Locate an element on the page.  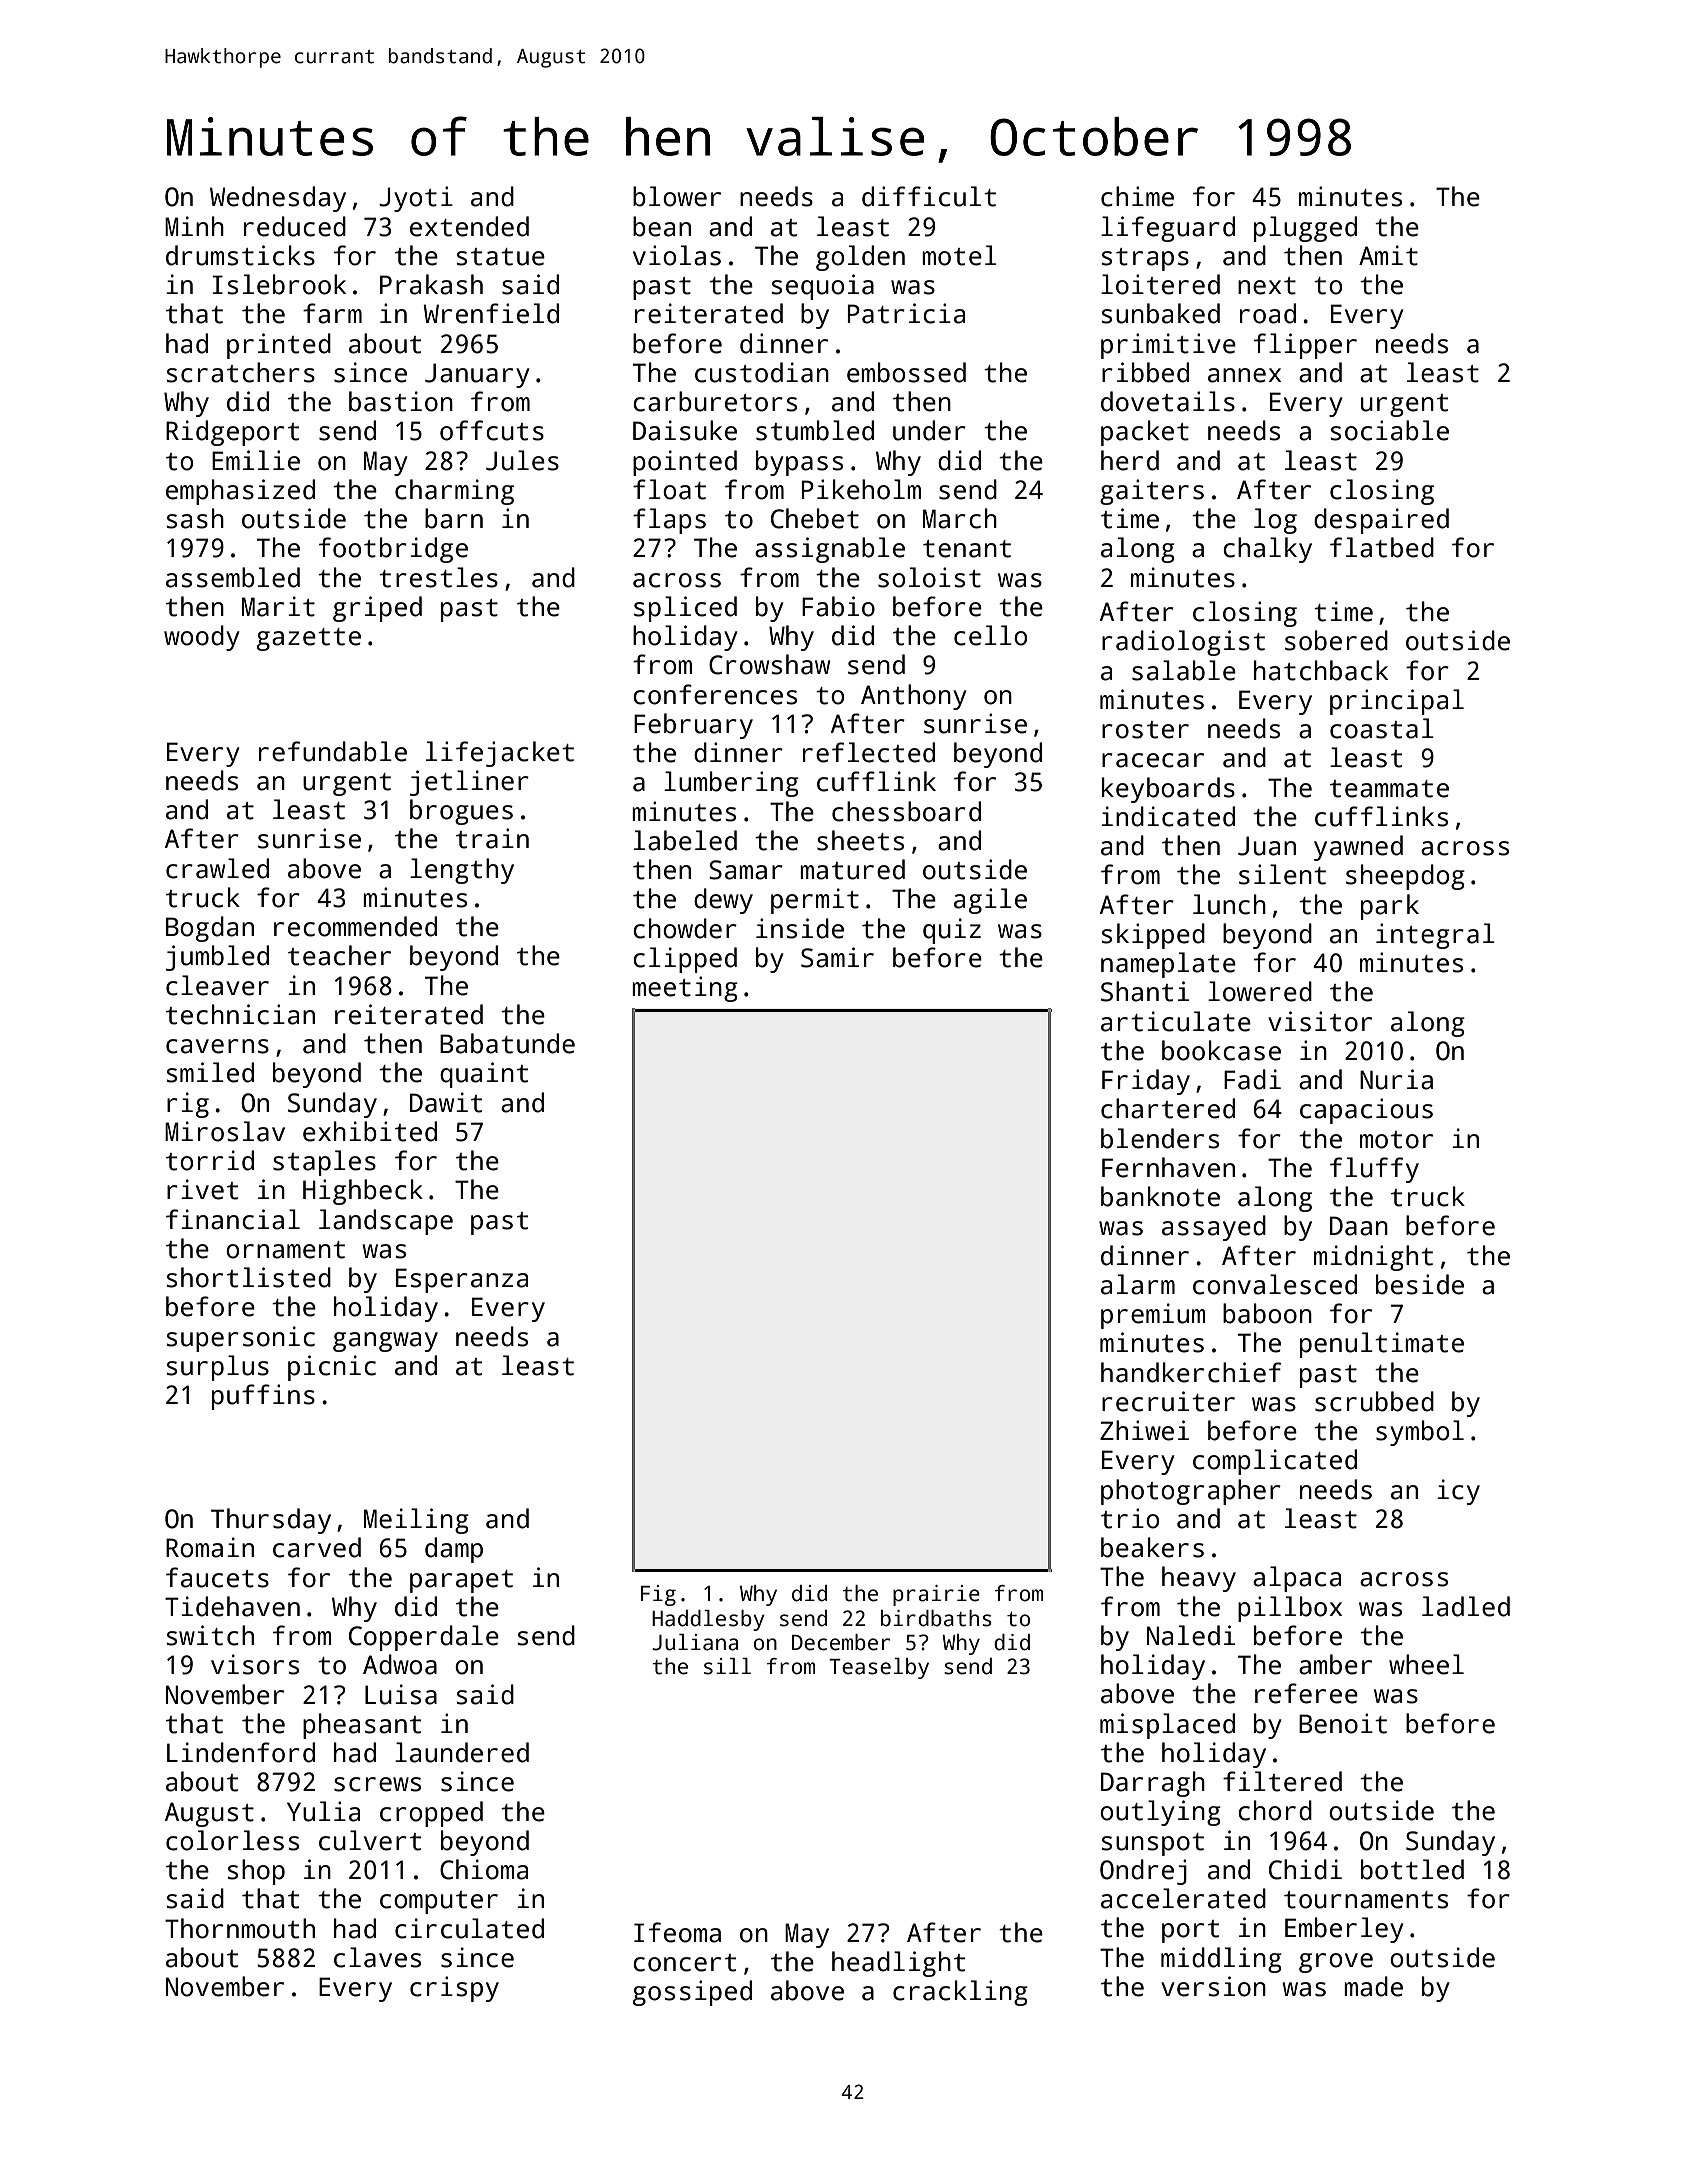
custodian is located at coordinates (762, 372).
